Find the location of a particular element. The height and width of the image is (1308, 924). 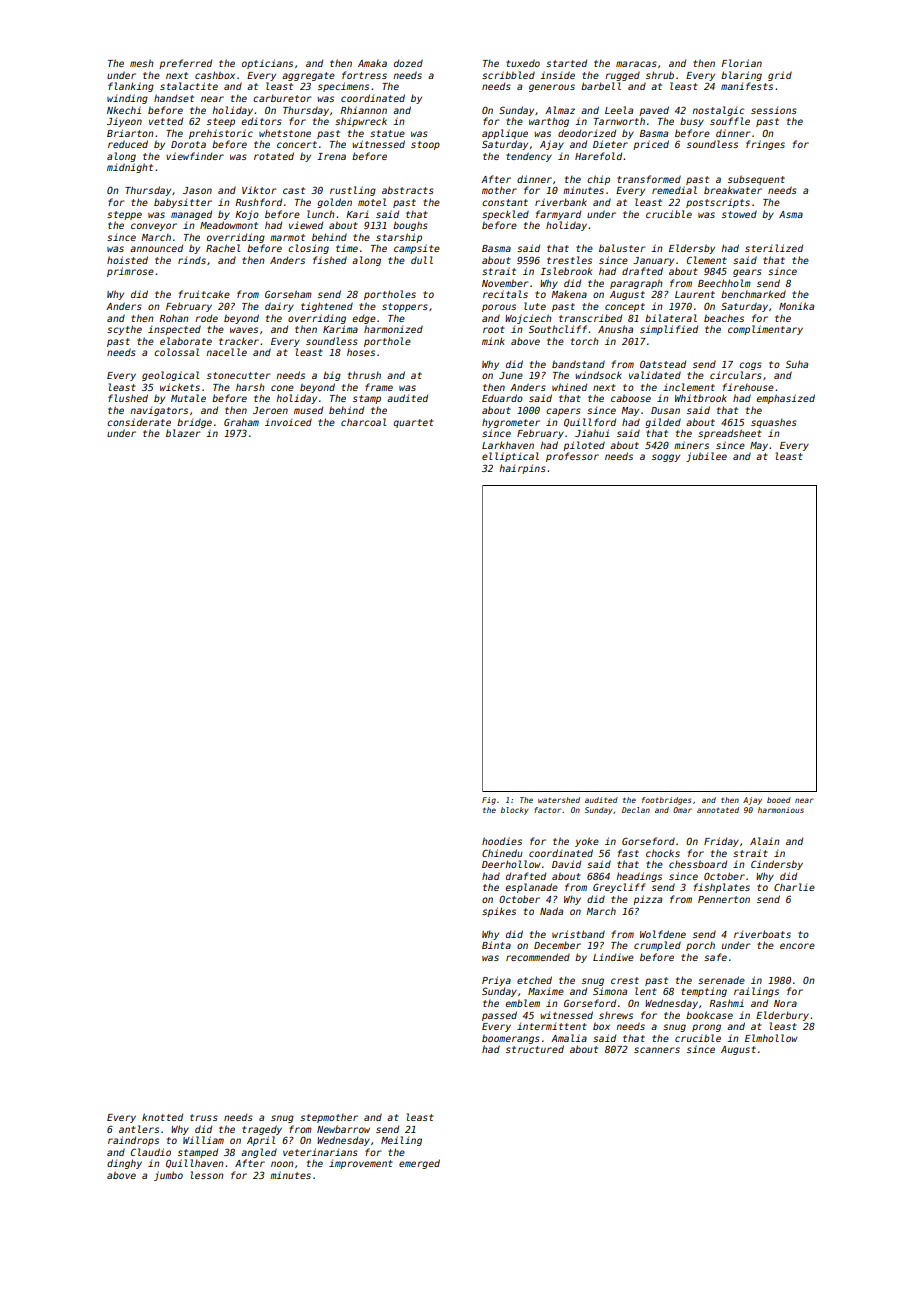

truss is located at coordinates (204, 1117).
